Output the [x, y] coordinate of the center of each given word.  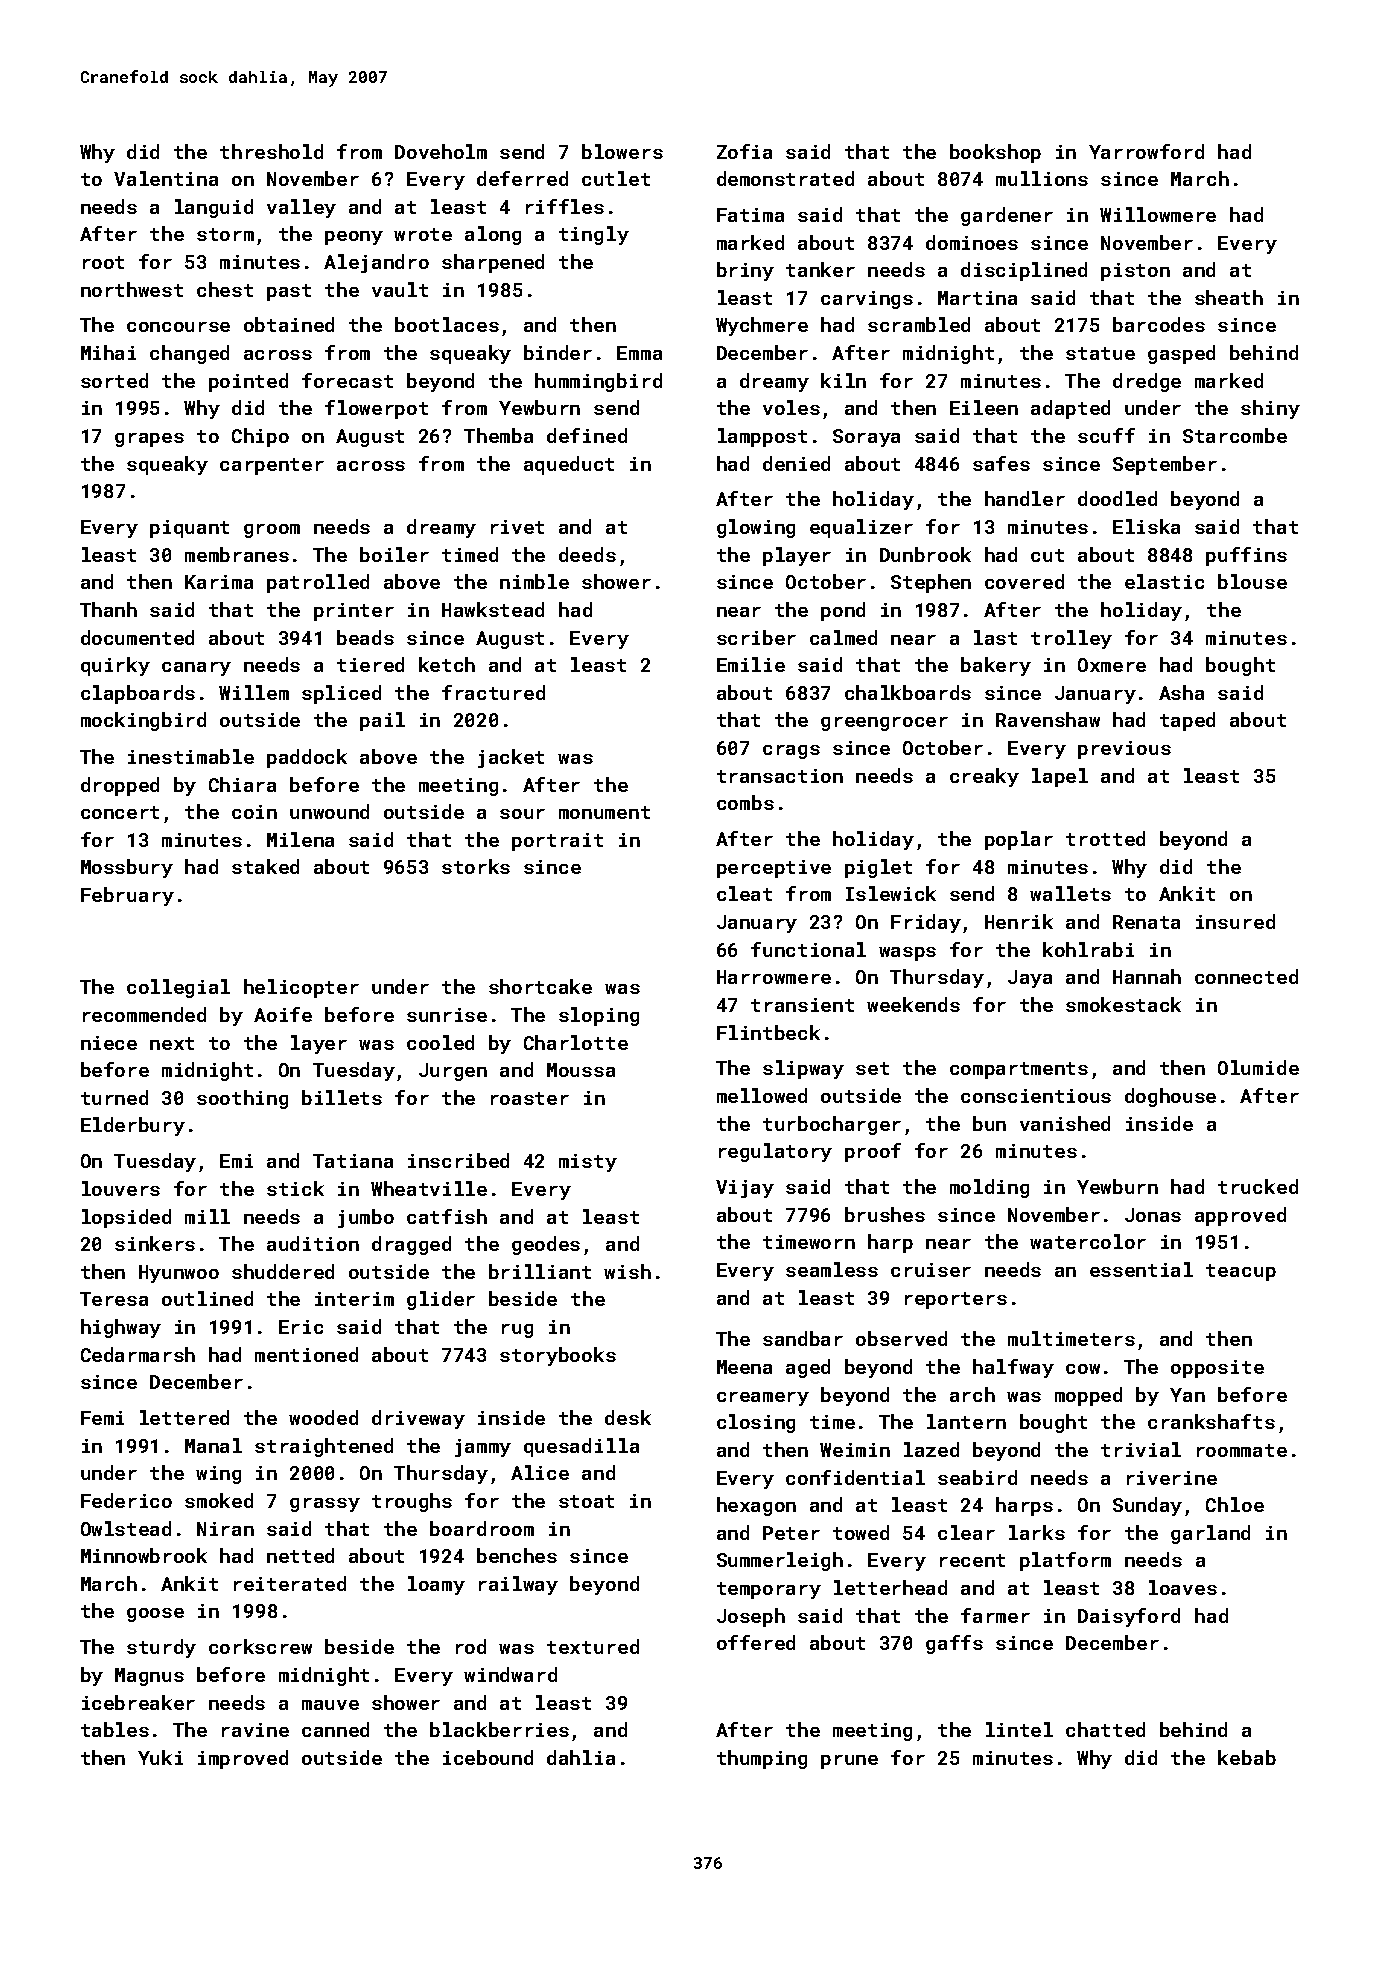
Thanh [108, 609]
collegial [178, 988]
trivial [1141, 1449]
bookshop [995, 153]
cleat [744, 893]
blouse [1252, 581]
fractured [493, 692]
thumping [762, 1759]
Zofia [744, 151]
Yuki [160, 1757]
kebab [1247, 1757]
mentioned [306, 1354]
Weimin [855, 1450]
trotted [1105, 838]
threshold [271, 151]
